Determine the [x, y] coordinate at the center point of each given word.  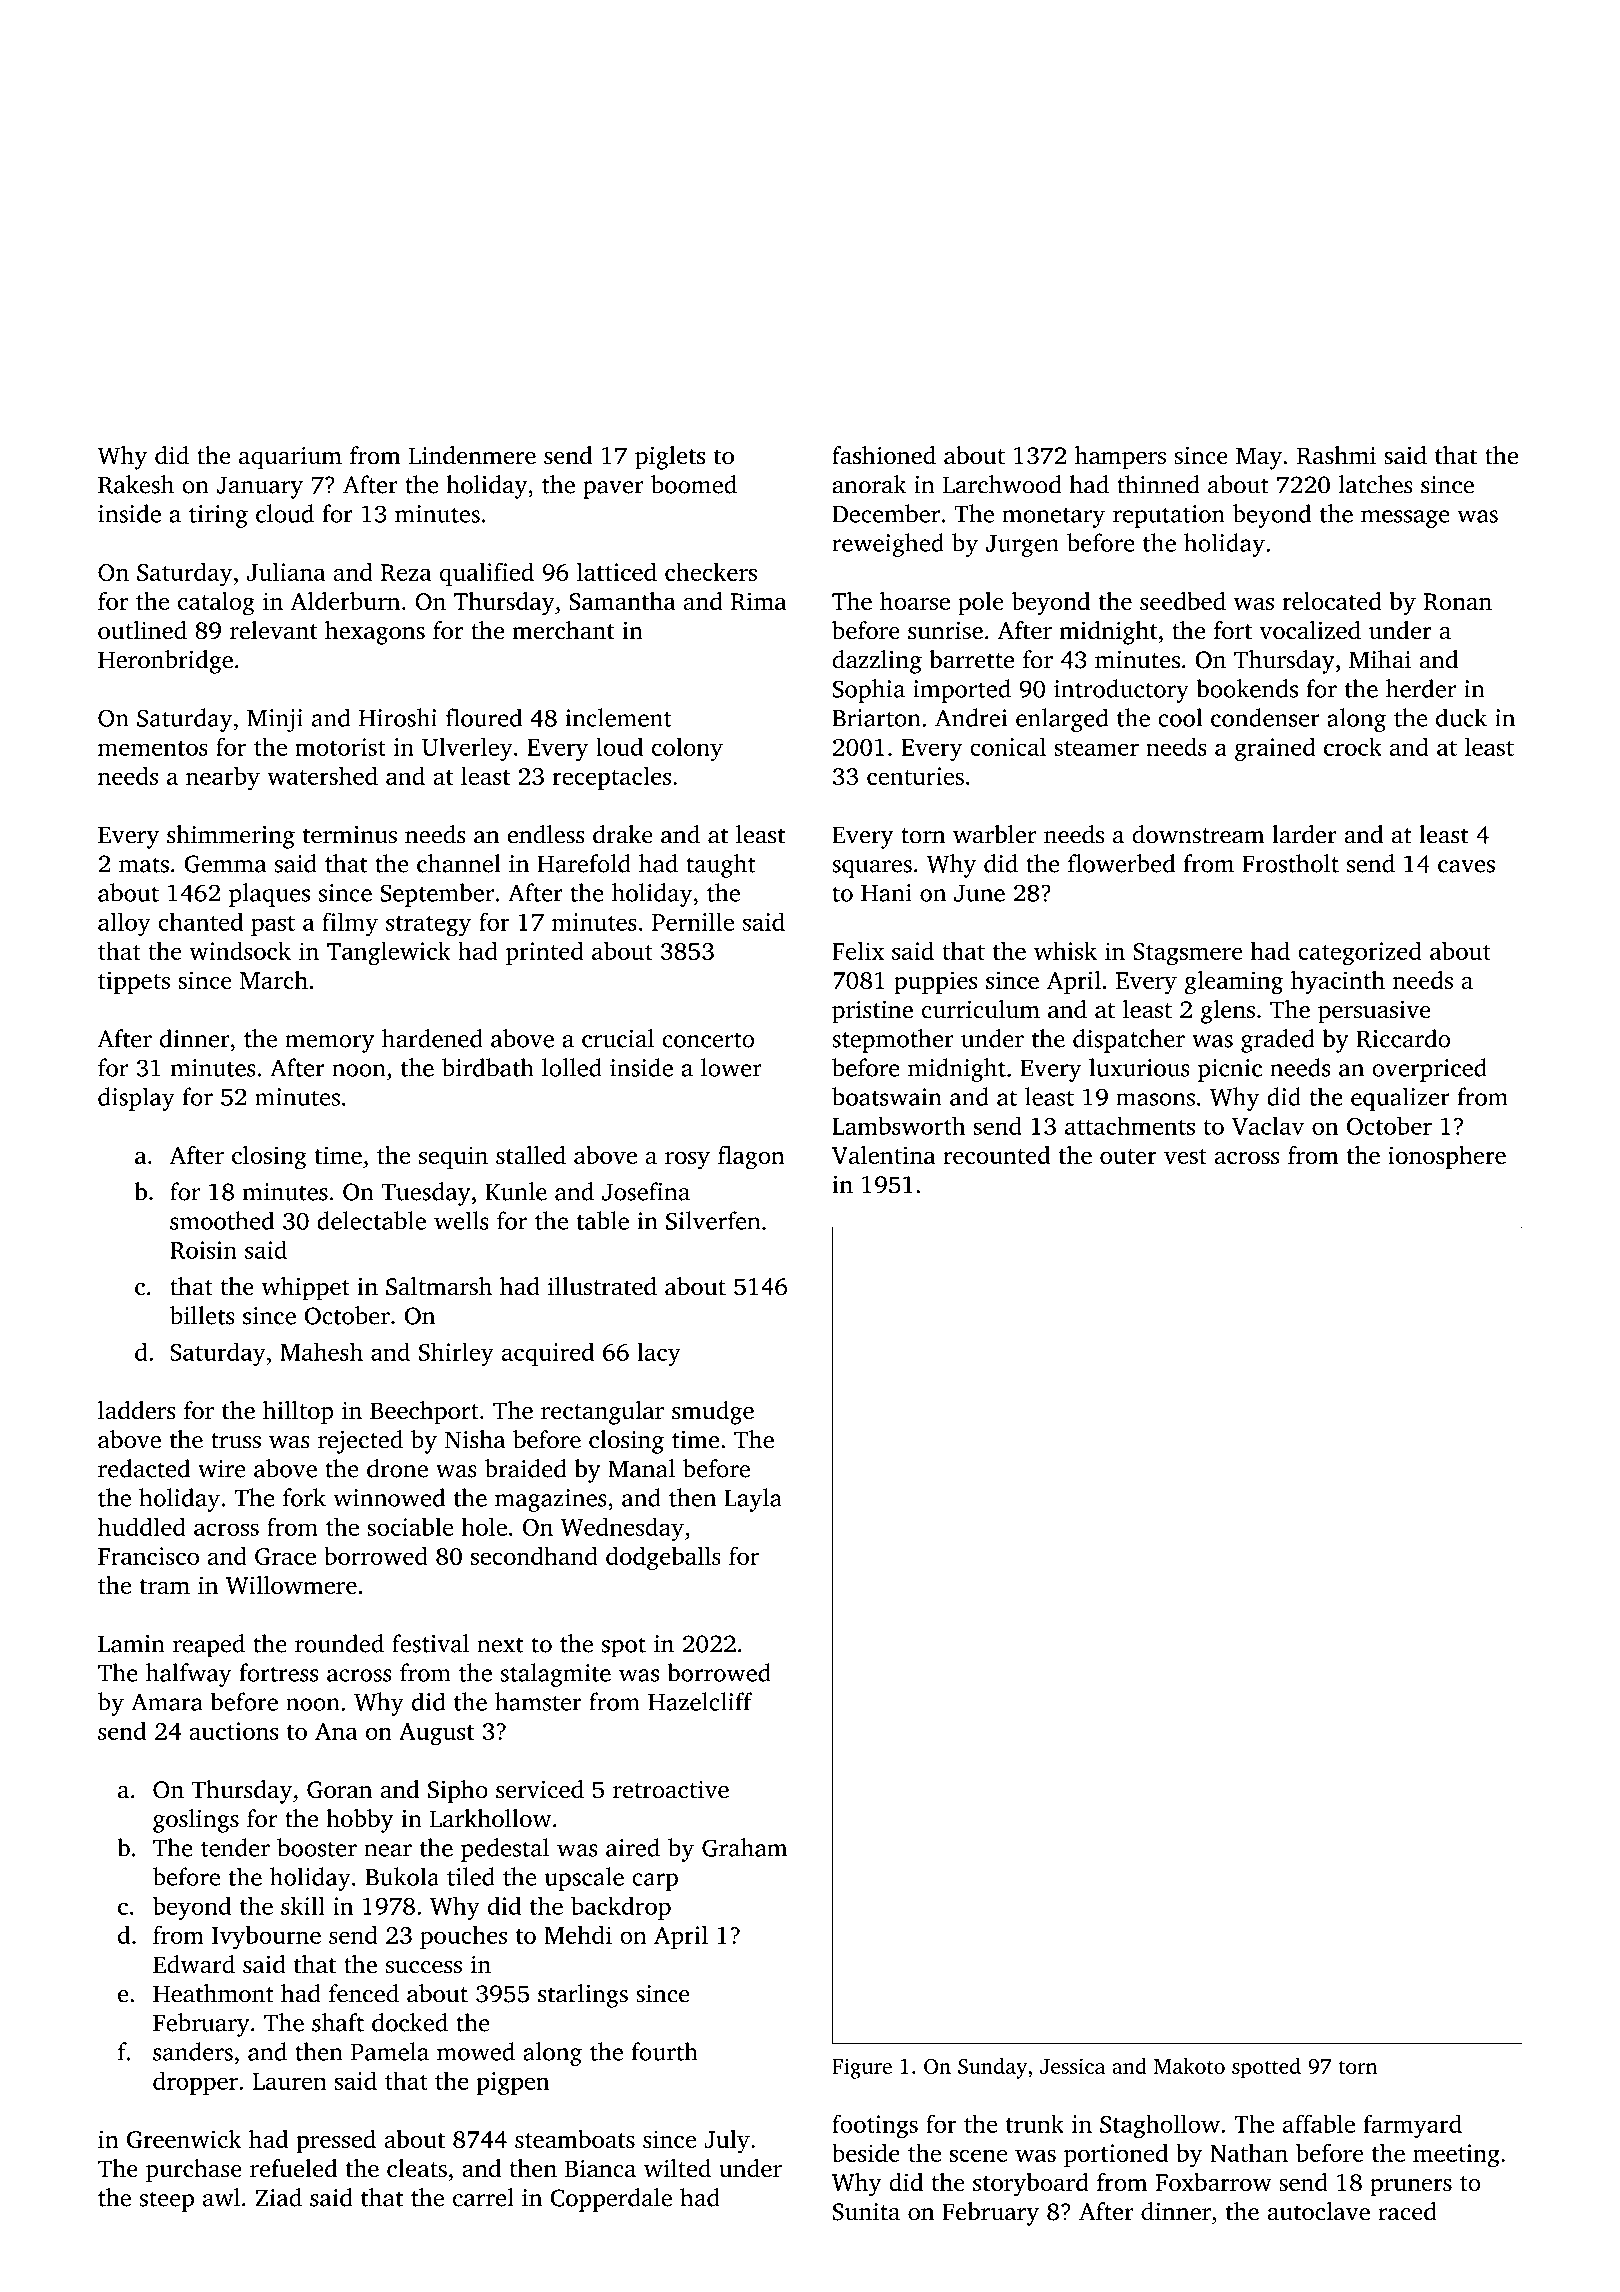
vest [1185, 1156]
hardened [432, 1038]
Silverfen [713, 1220]
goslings [196, 1821]
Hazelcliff [700, 1701]
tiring [218, 516]
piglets [670, 458]
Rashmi [1336, 455]
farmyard [1412, 2126]
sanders [193, 2051]
